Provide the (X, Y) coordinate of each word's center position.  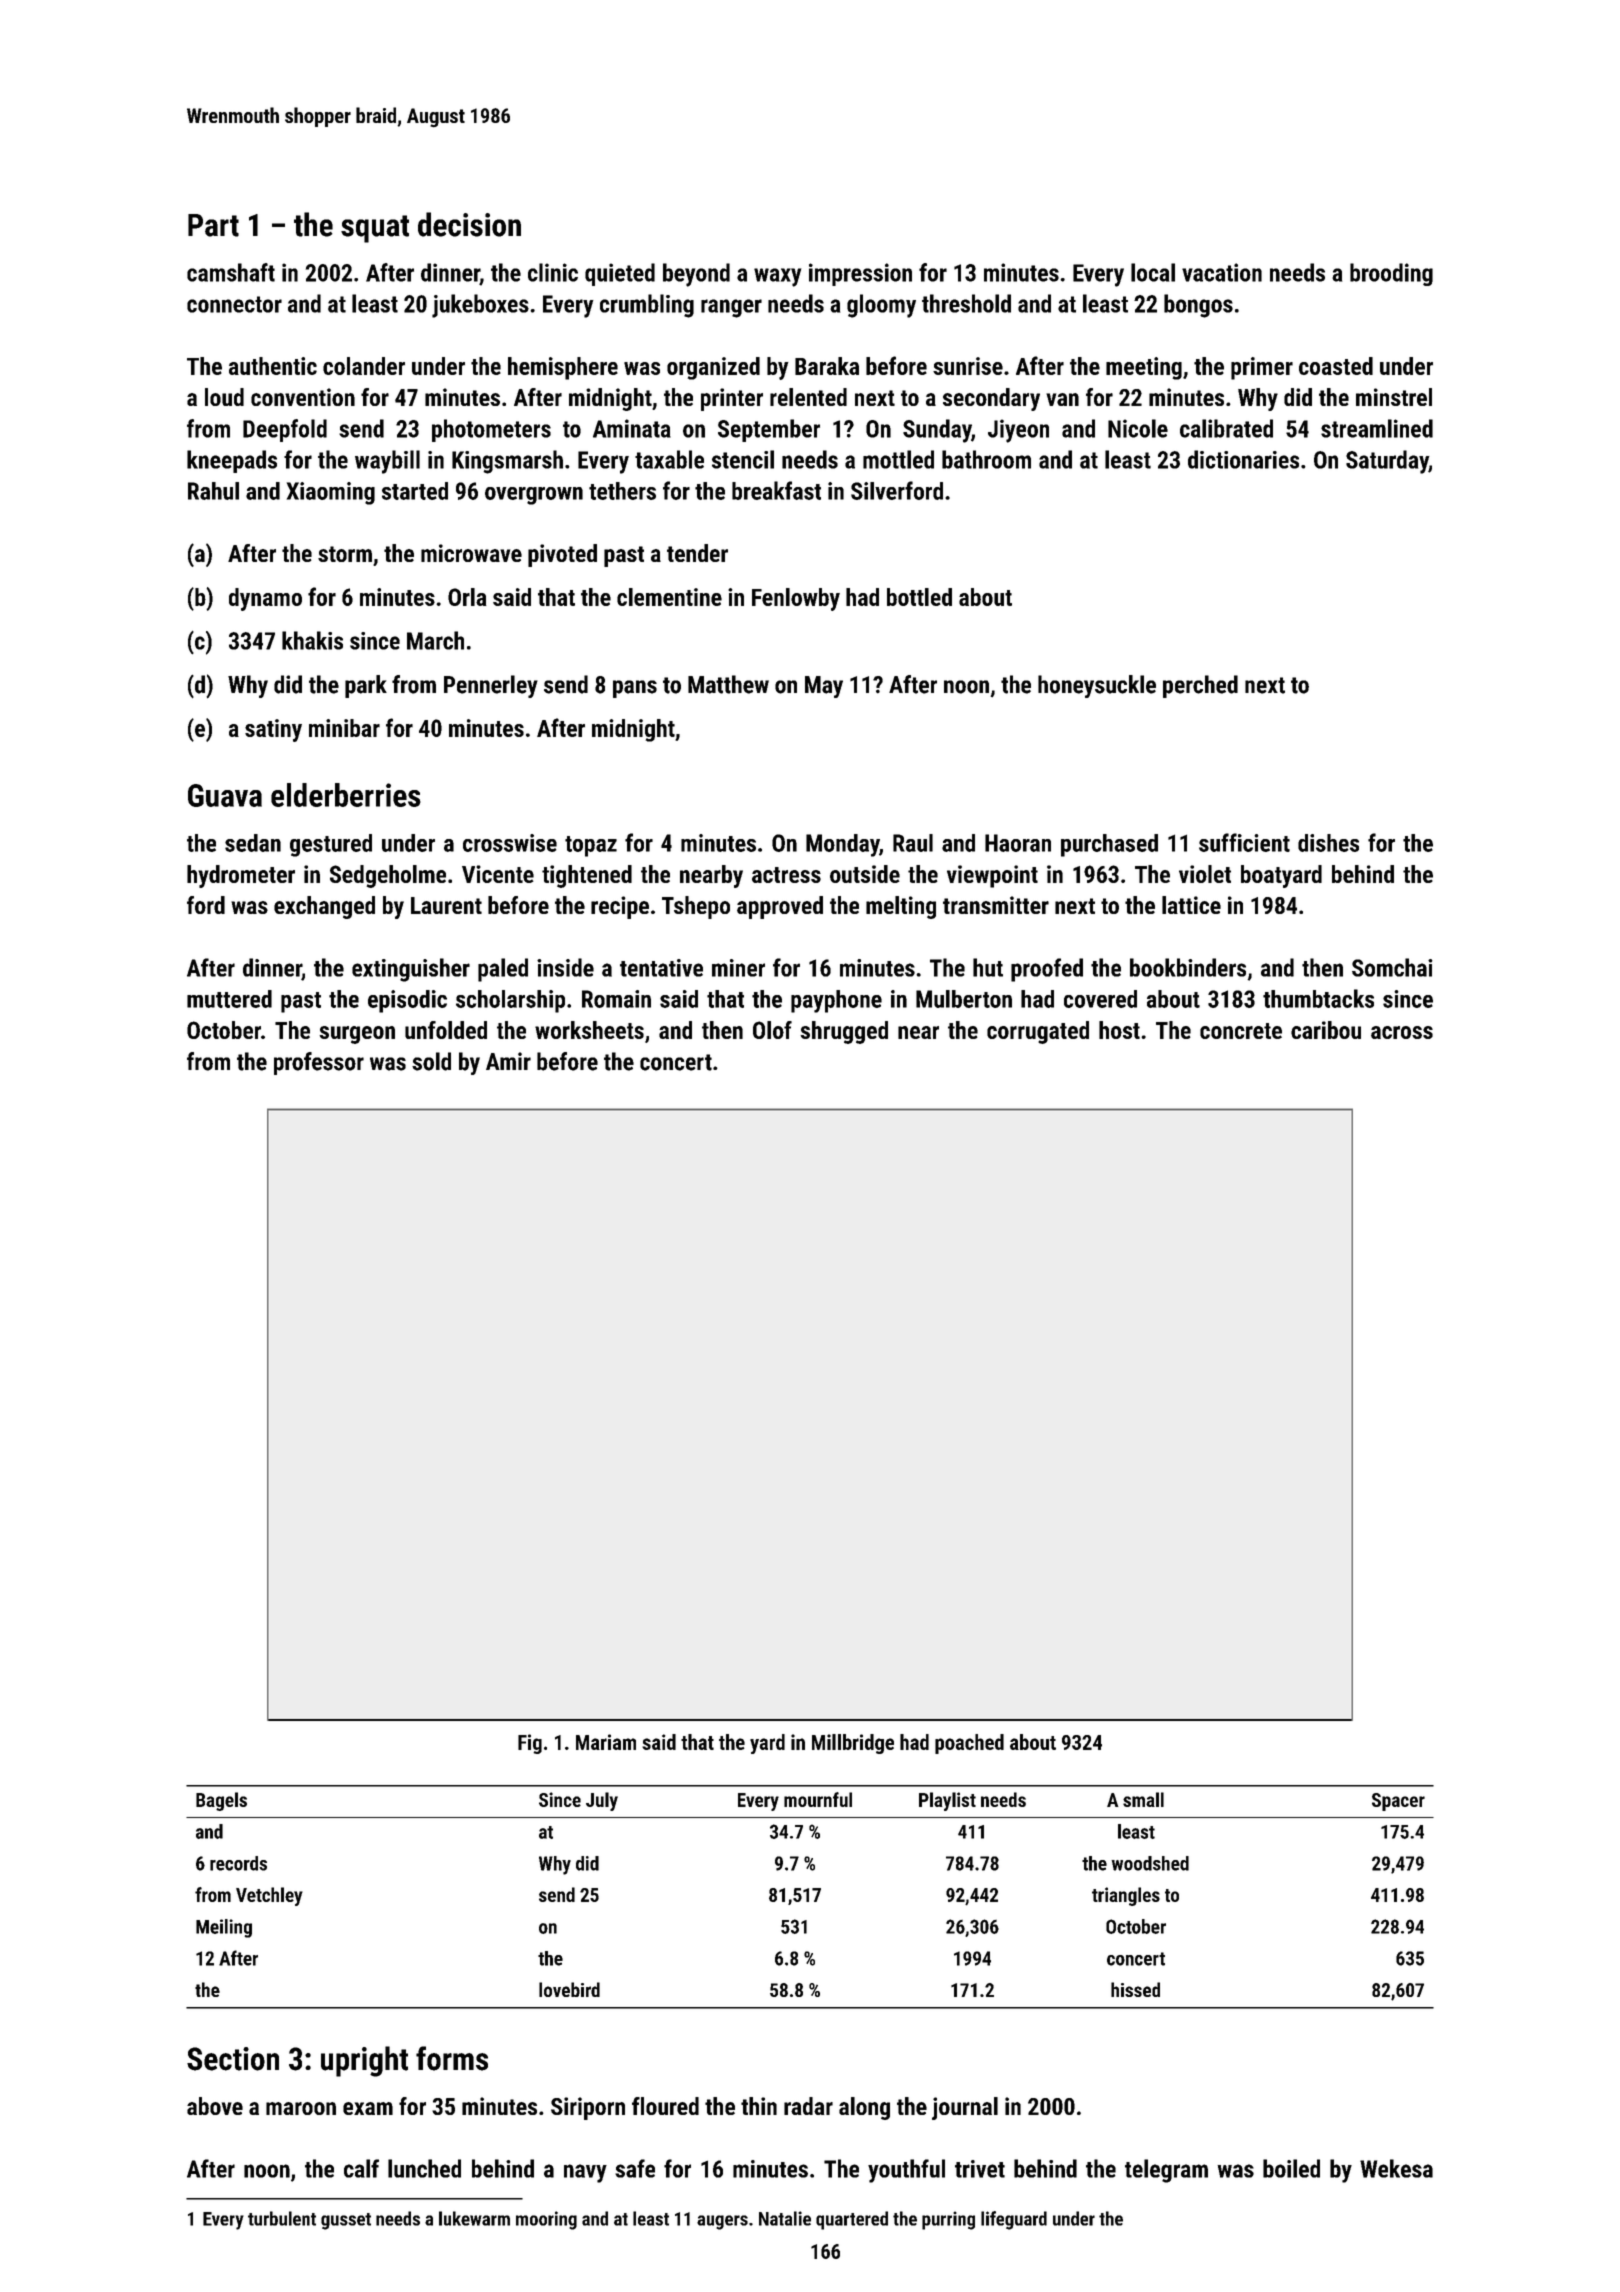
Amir (508, 1061)
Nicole (1138, 428)
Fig (530, 1744)
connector (234, 304)
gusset (346, 2221)
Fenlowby (796, 599)
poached (969, 1744)
